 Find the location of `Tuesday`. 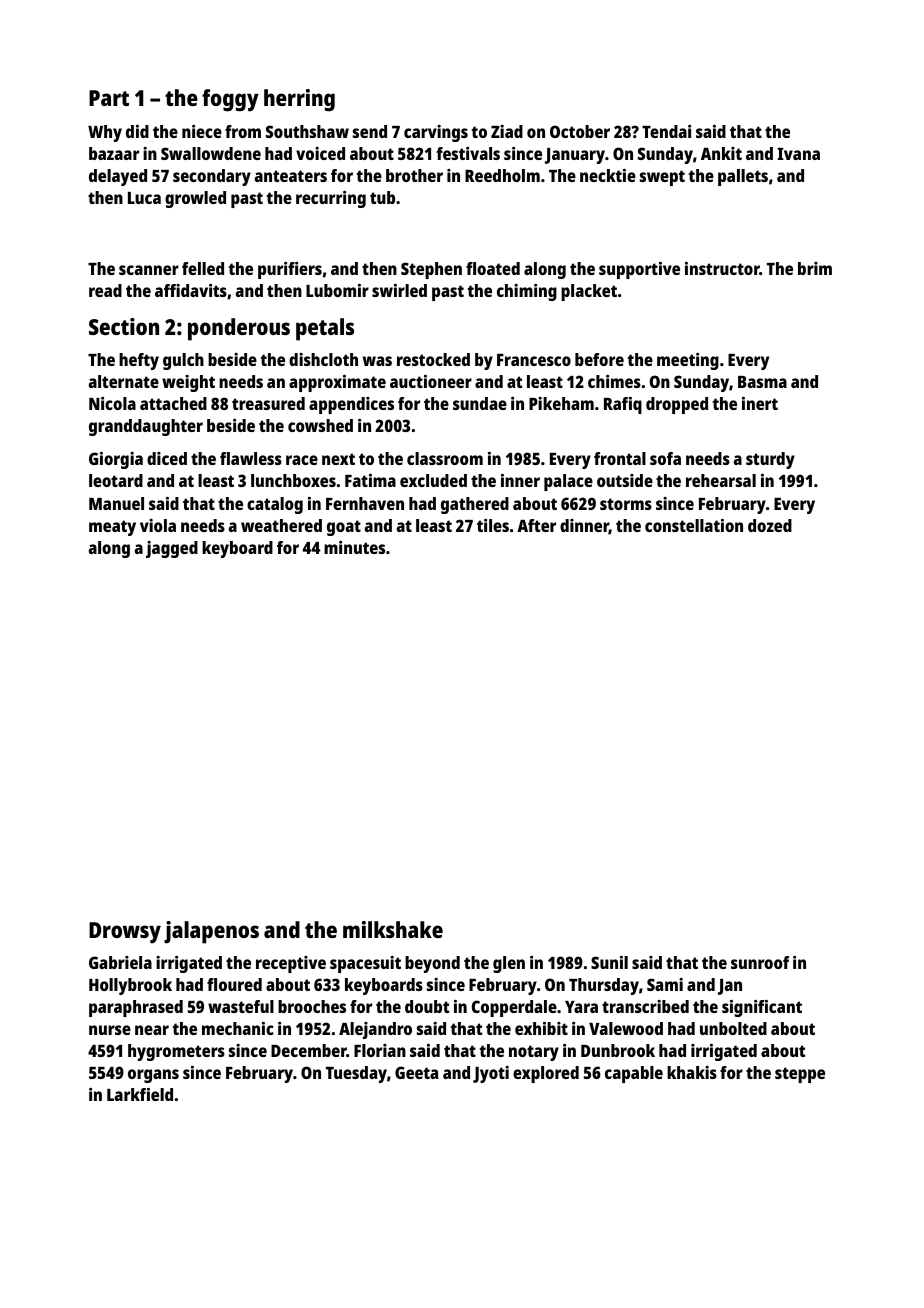

Tuesday is located at coordinates (356, 1074).
